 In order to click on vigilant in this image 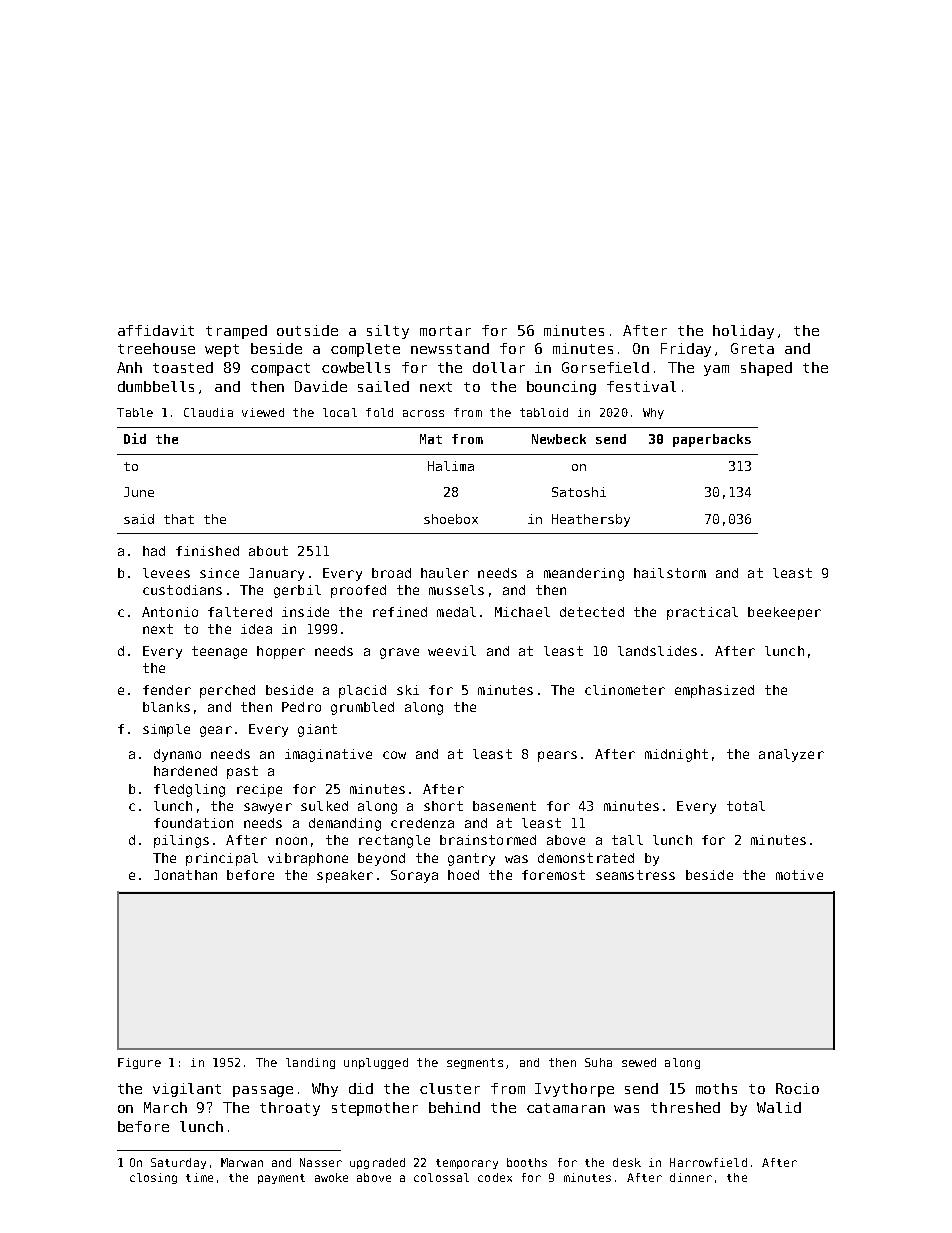, I will do `click(187, 1090)`.
